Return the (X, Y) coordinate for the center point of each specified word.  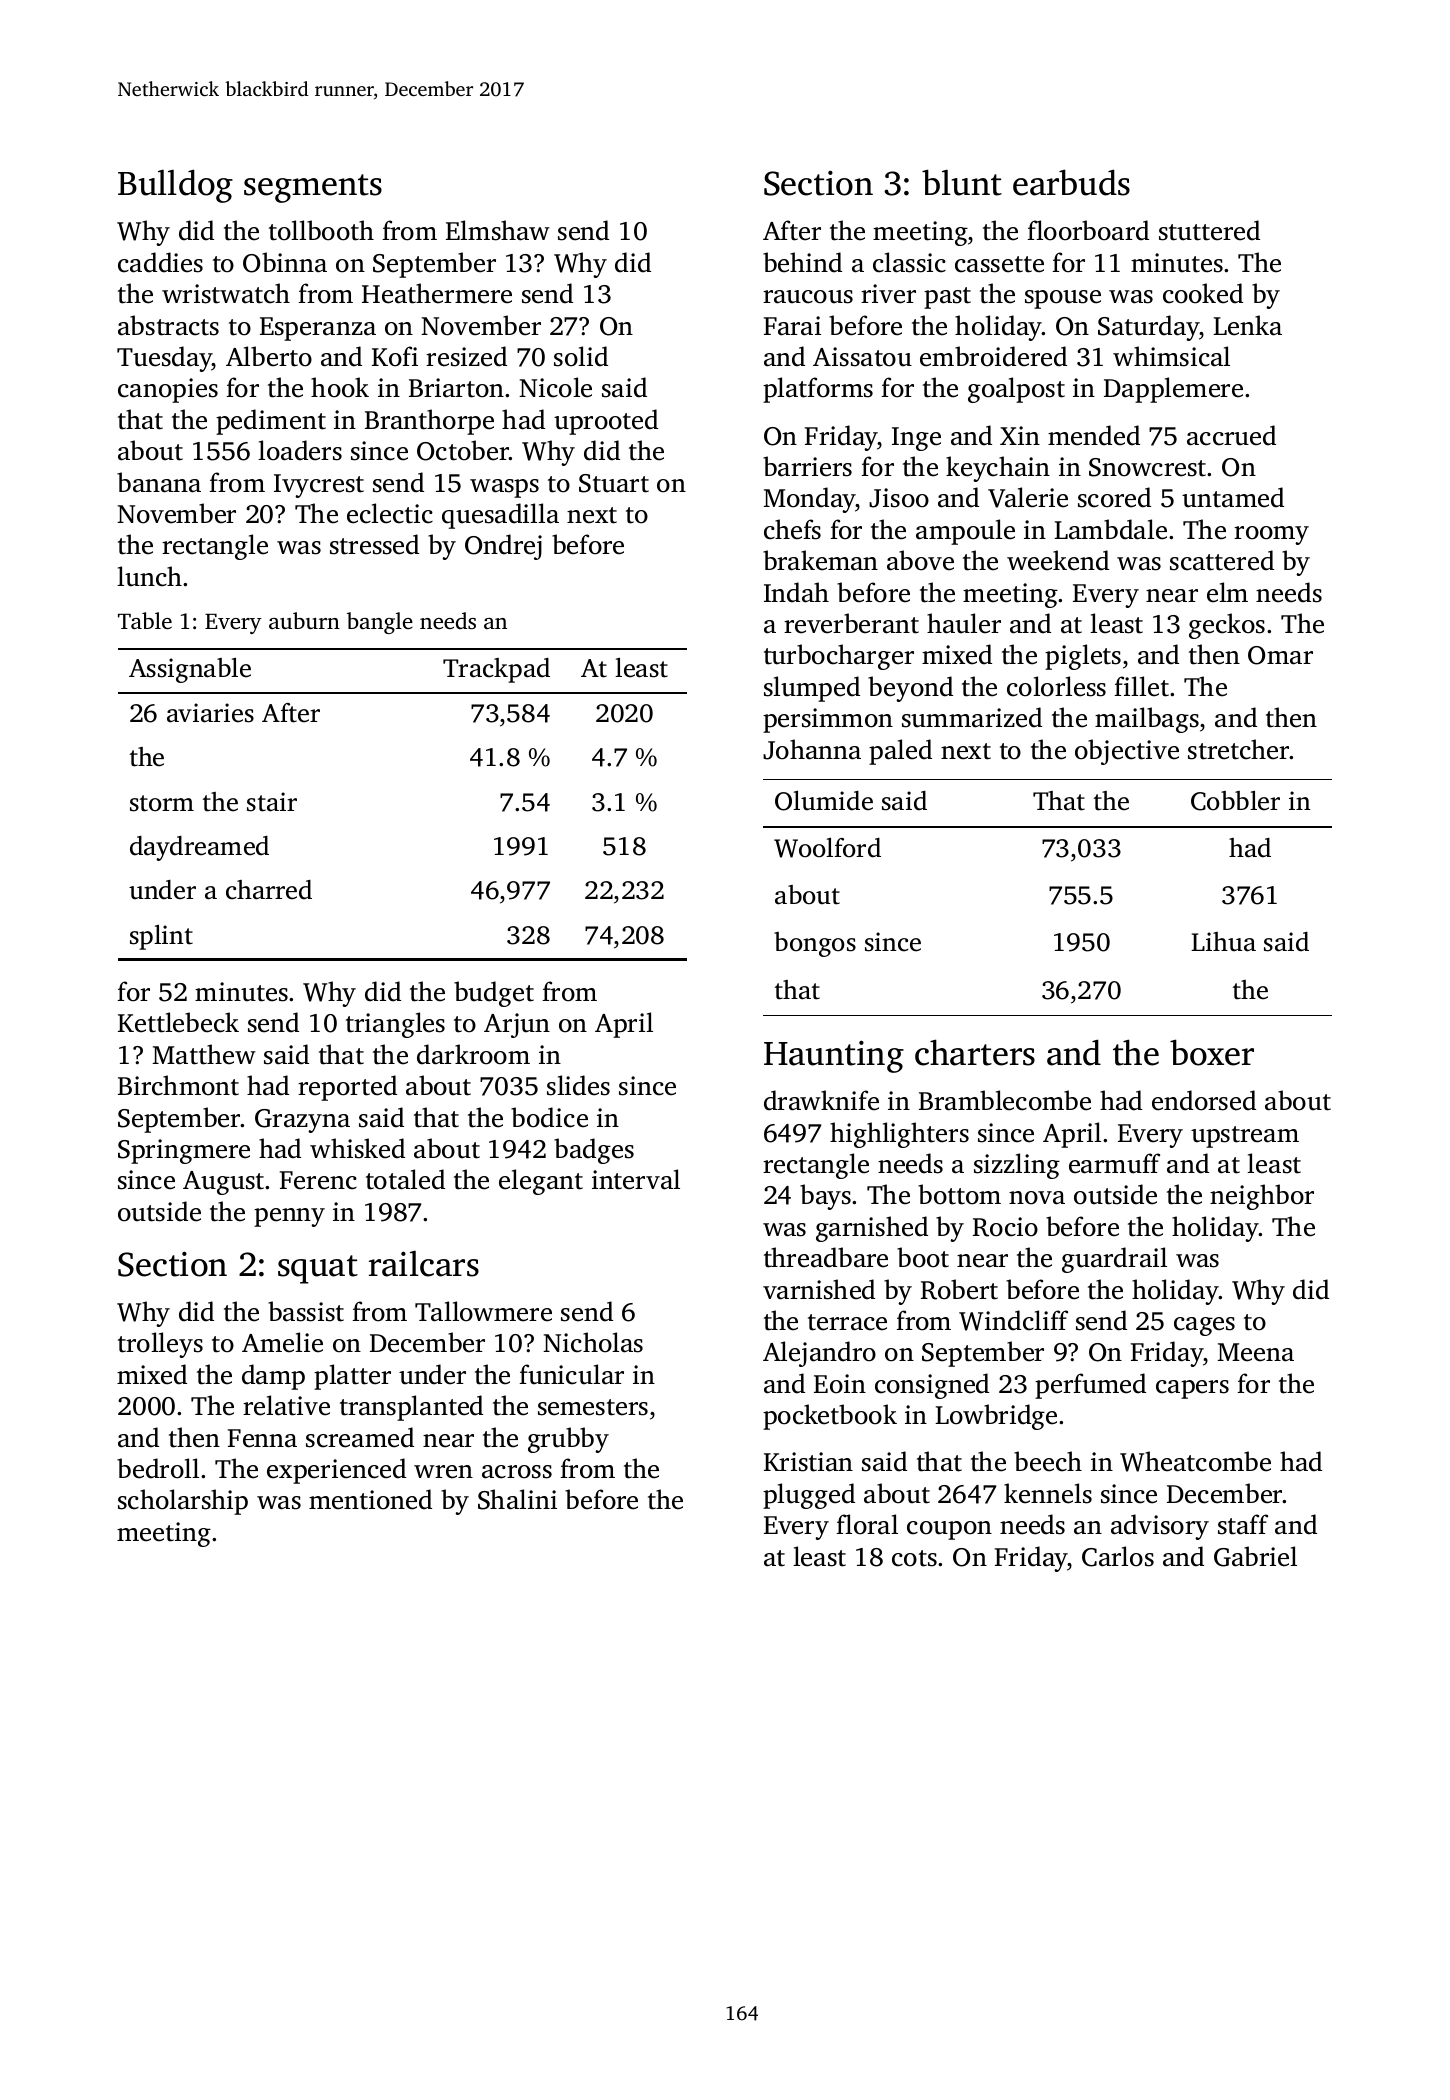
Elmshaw (498, 230)
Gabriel (1255, 1556)
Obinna (285, 262)
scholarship (183, 1502)
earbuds (1071, 182)
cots (914, 1558)
